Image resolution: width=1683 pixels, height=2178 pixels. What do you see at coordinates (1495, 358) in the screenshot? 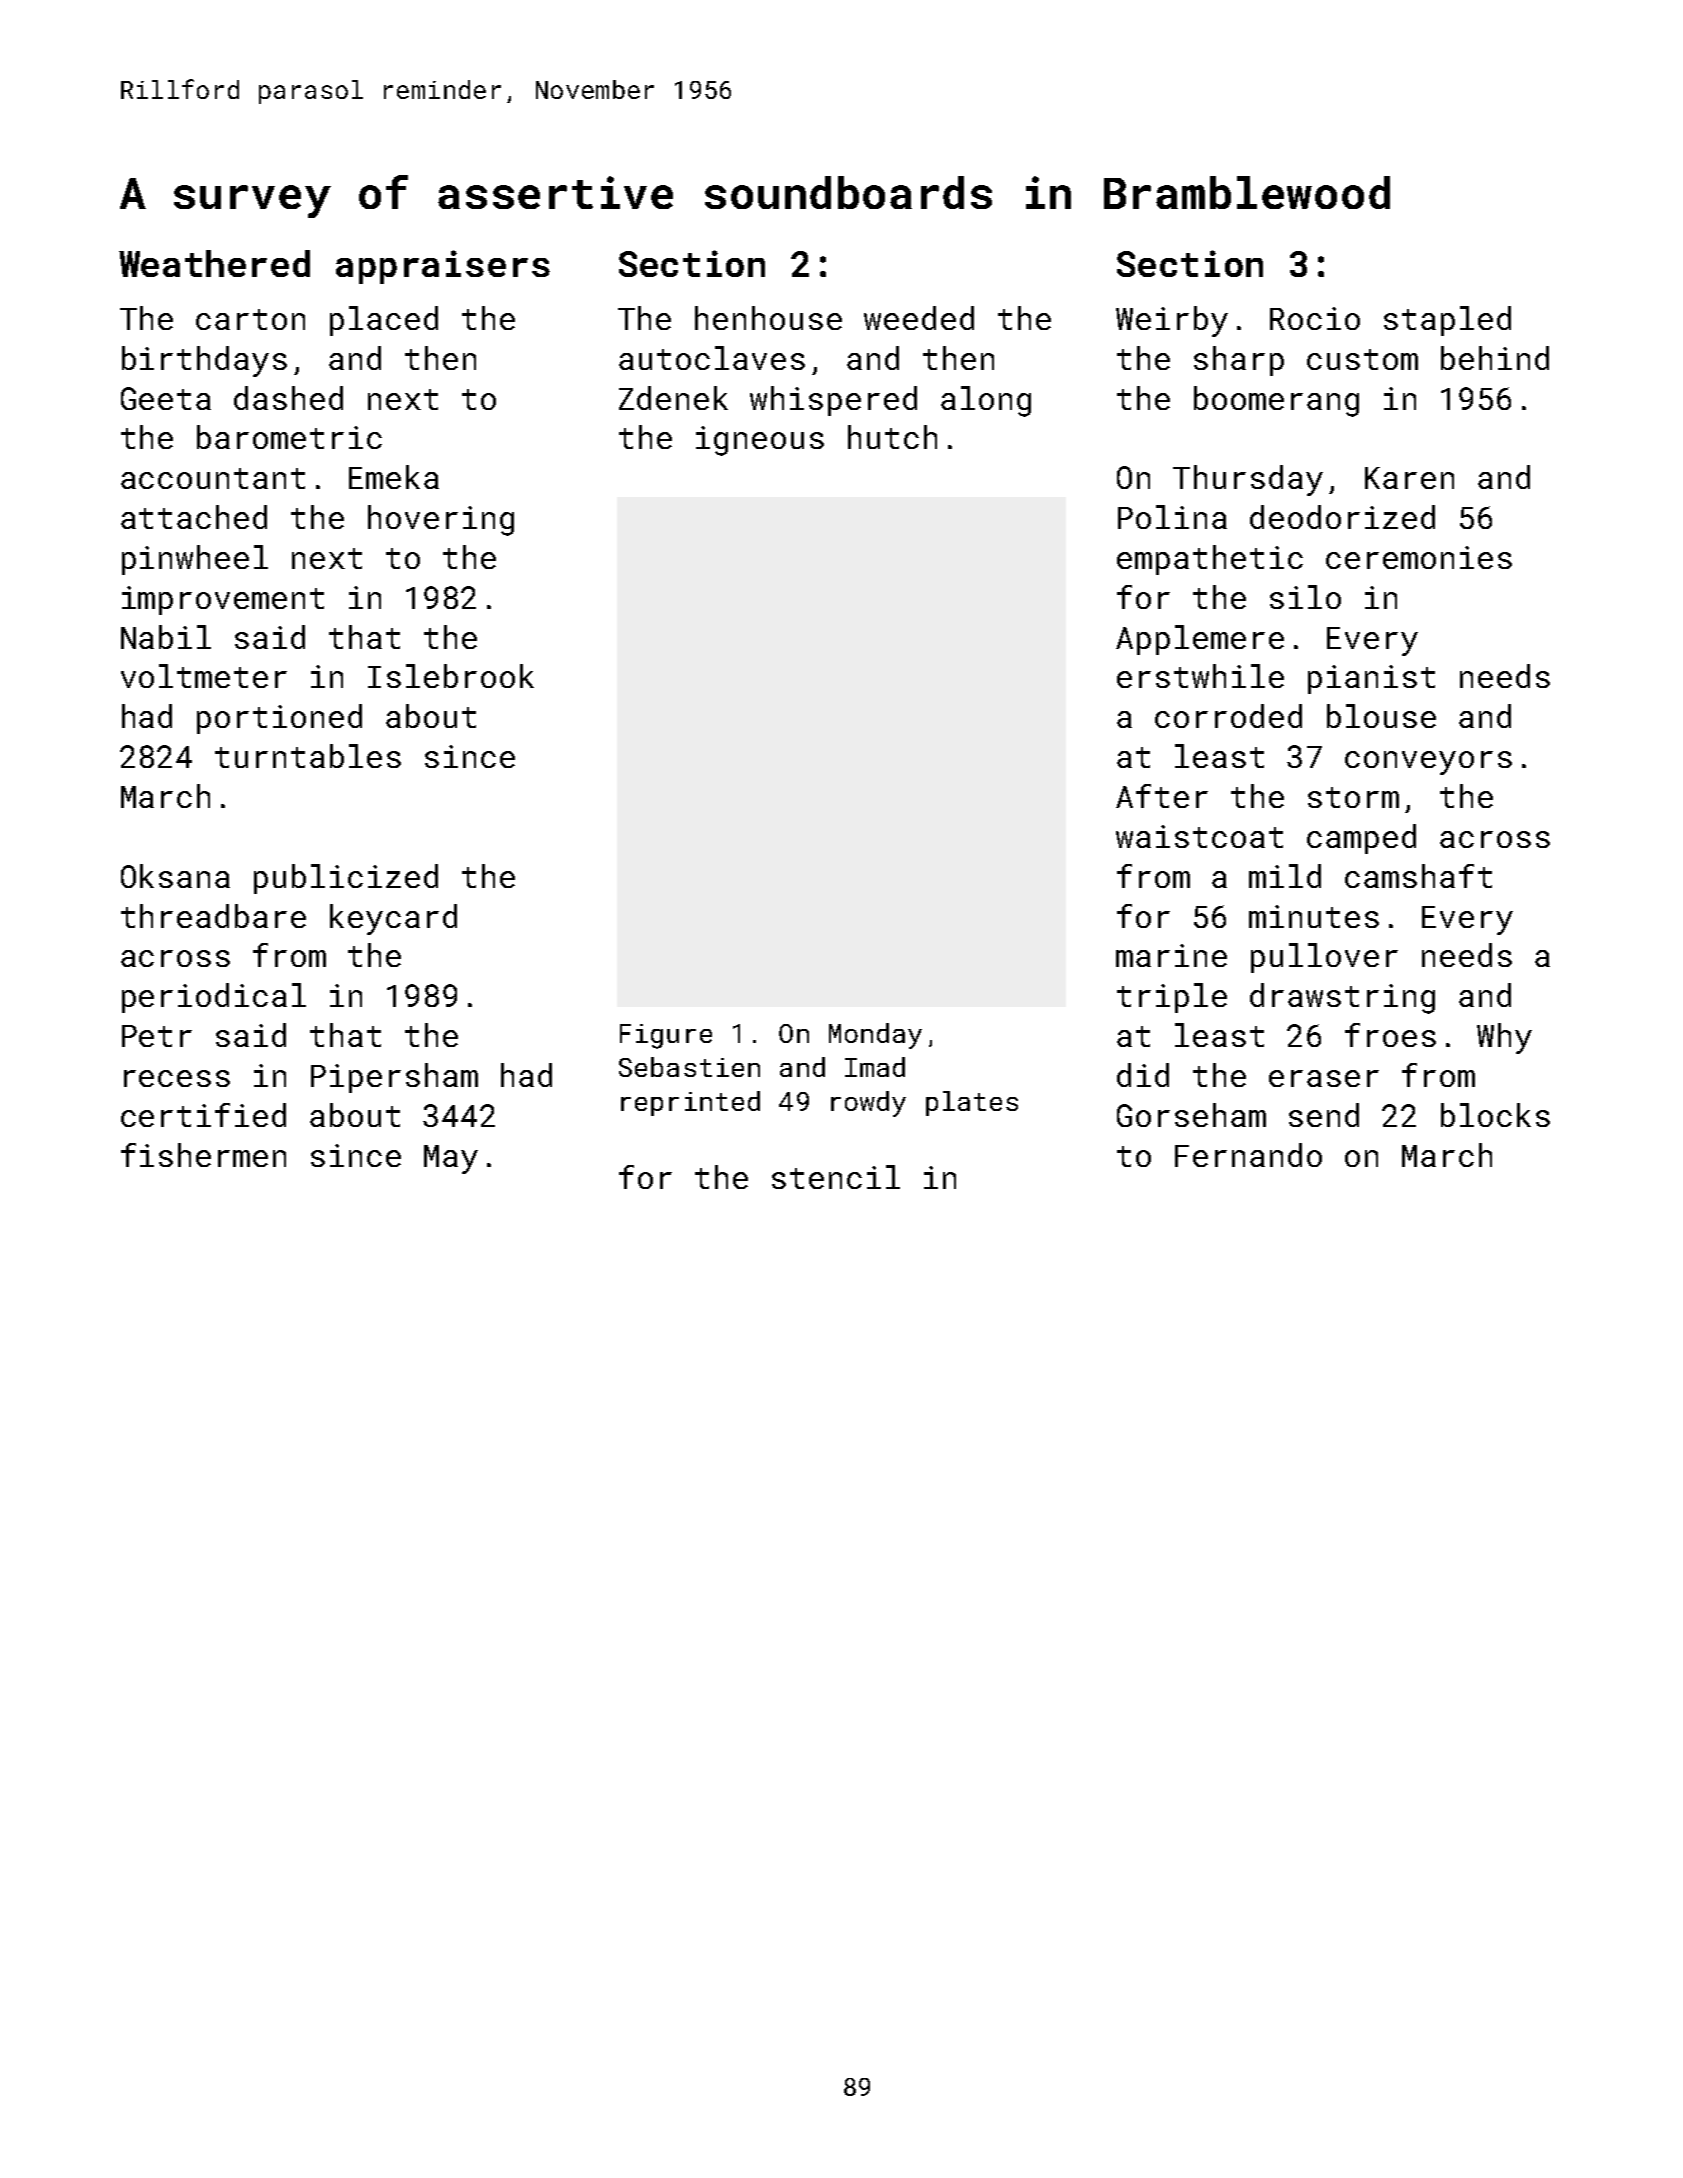
I see `behind` at bounding box center [1495, 358].
